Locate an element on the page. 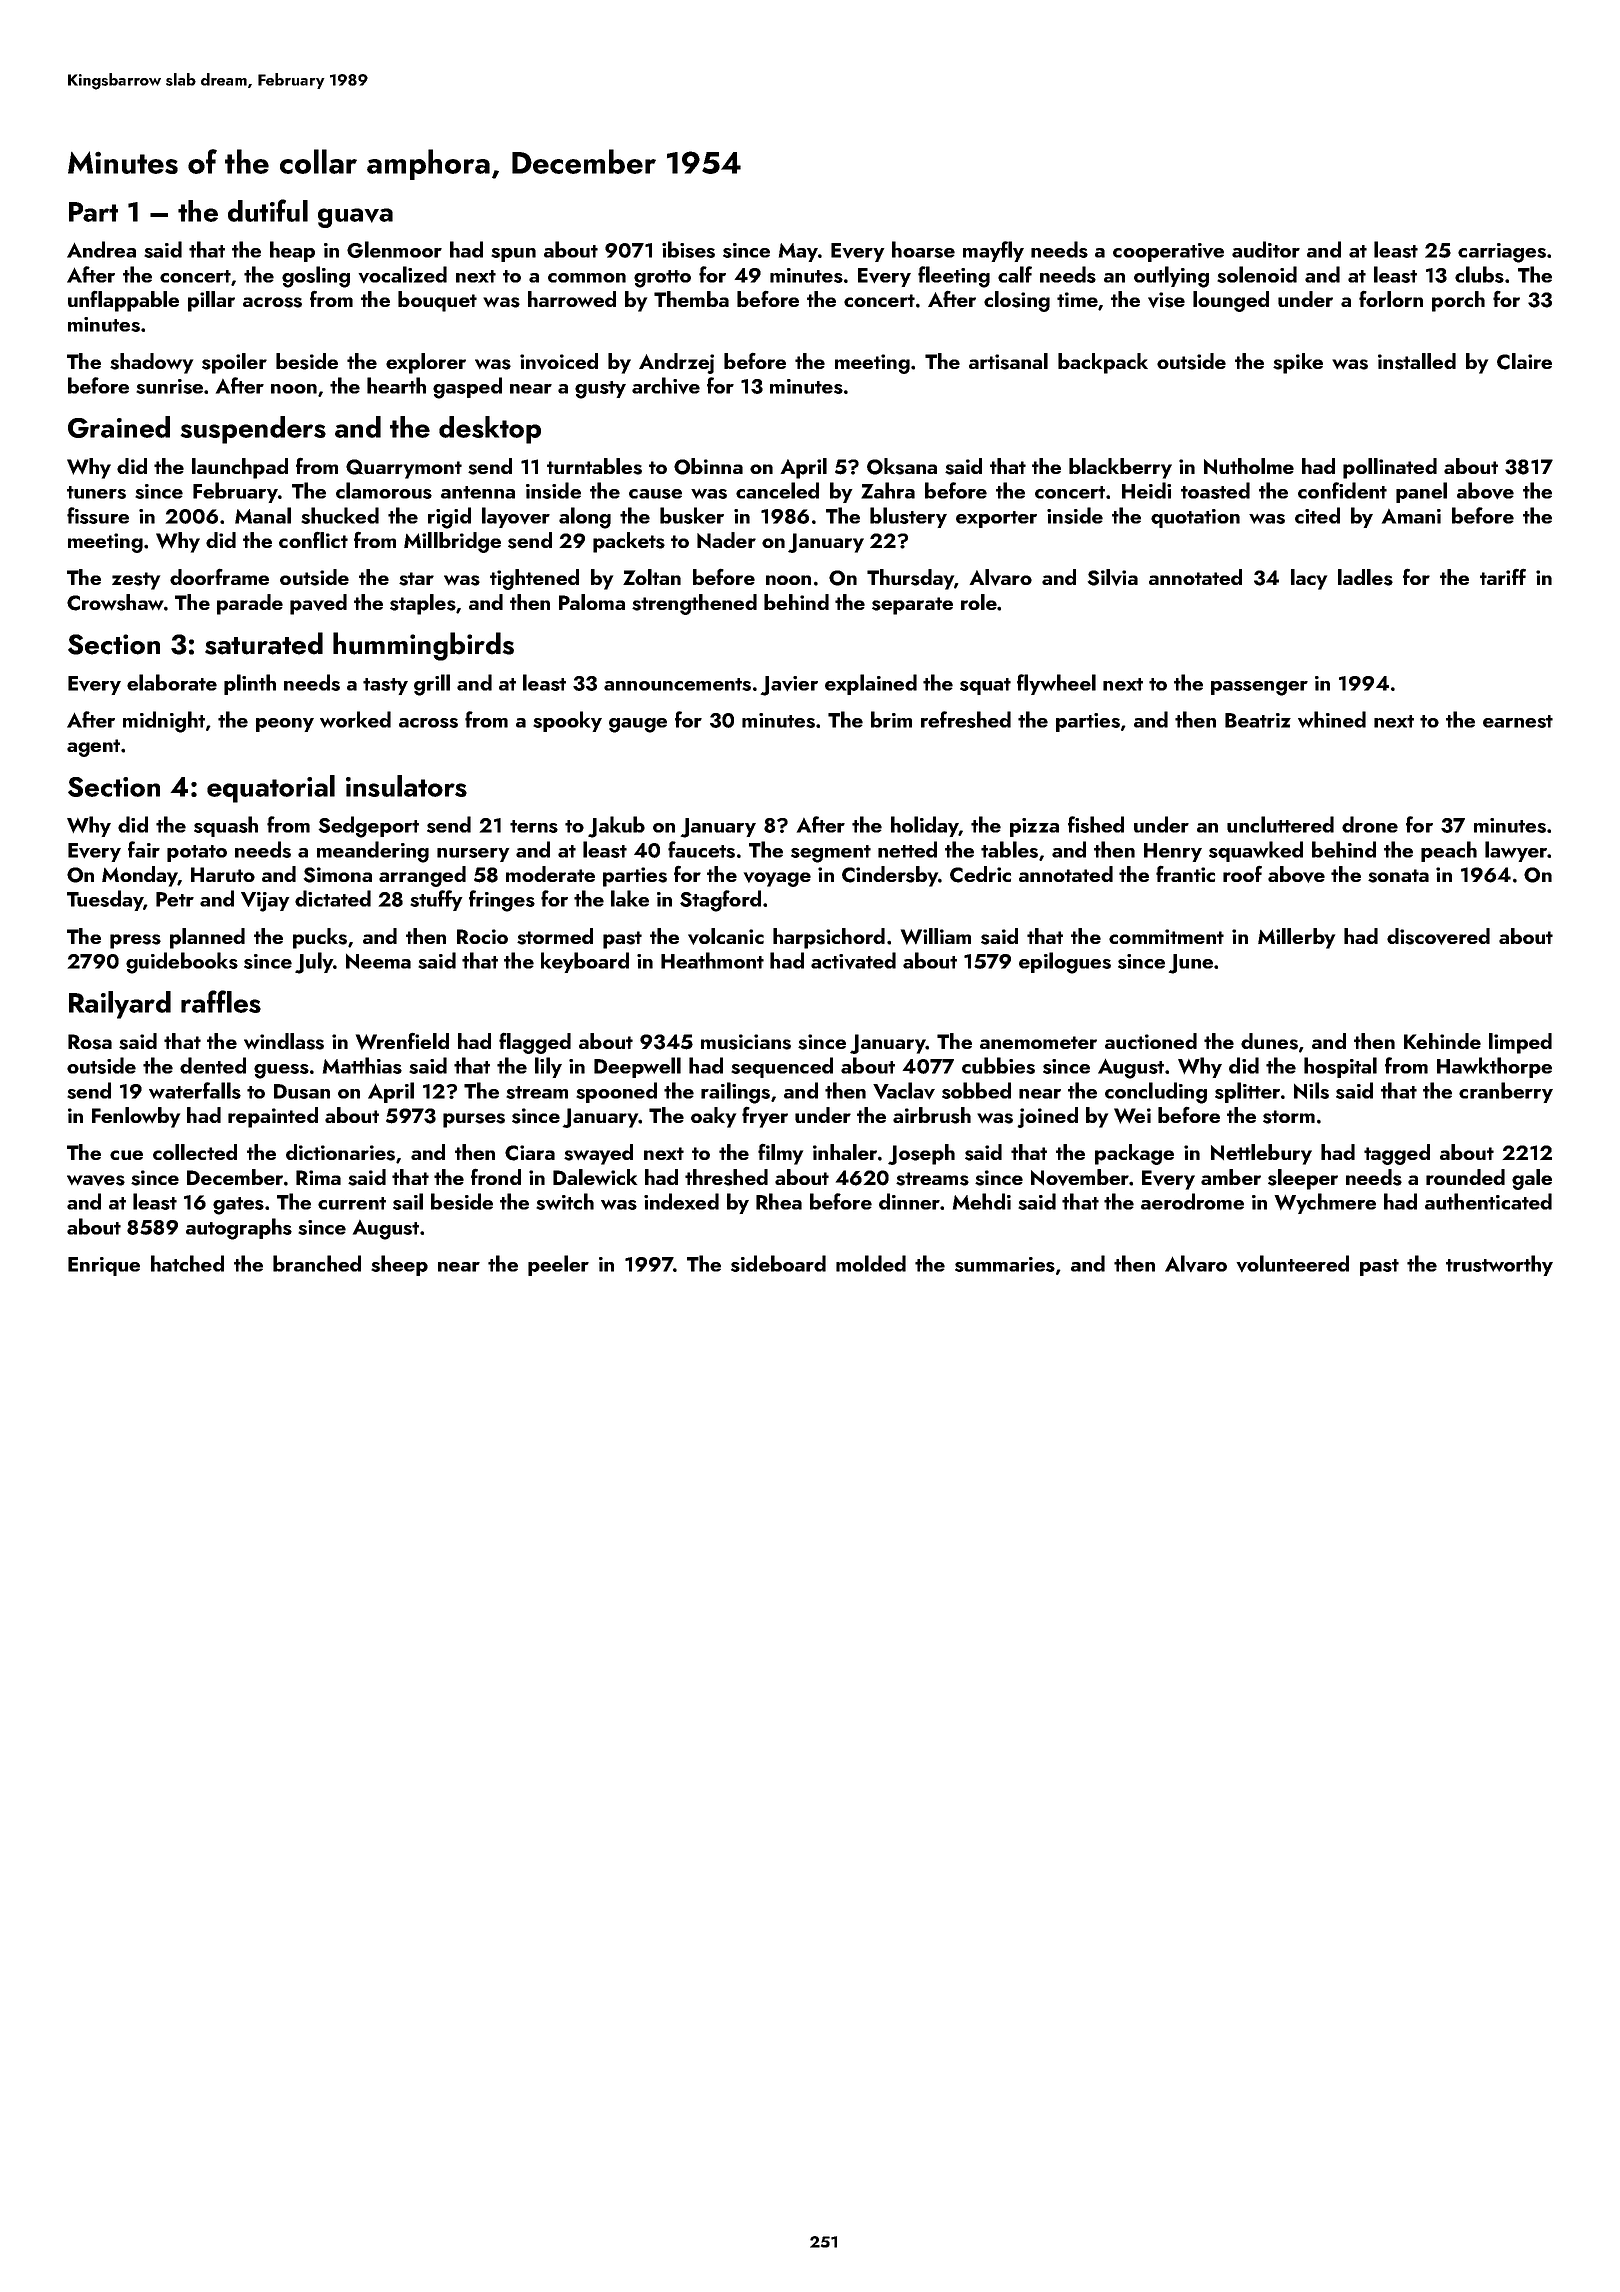 The image size is (1620, 2292). gasped is located at coordinates (467, 388).
